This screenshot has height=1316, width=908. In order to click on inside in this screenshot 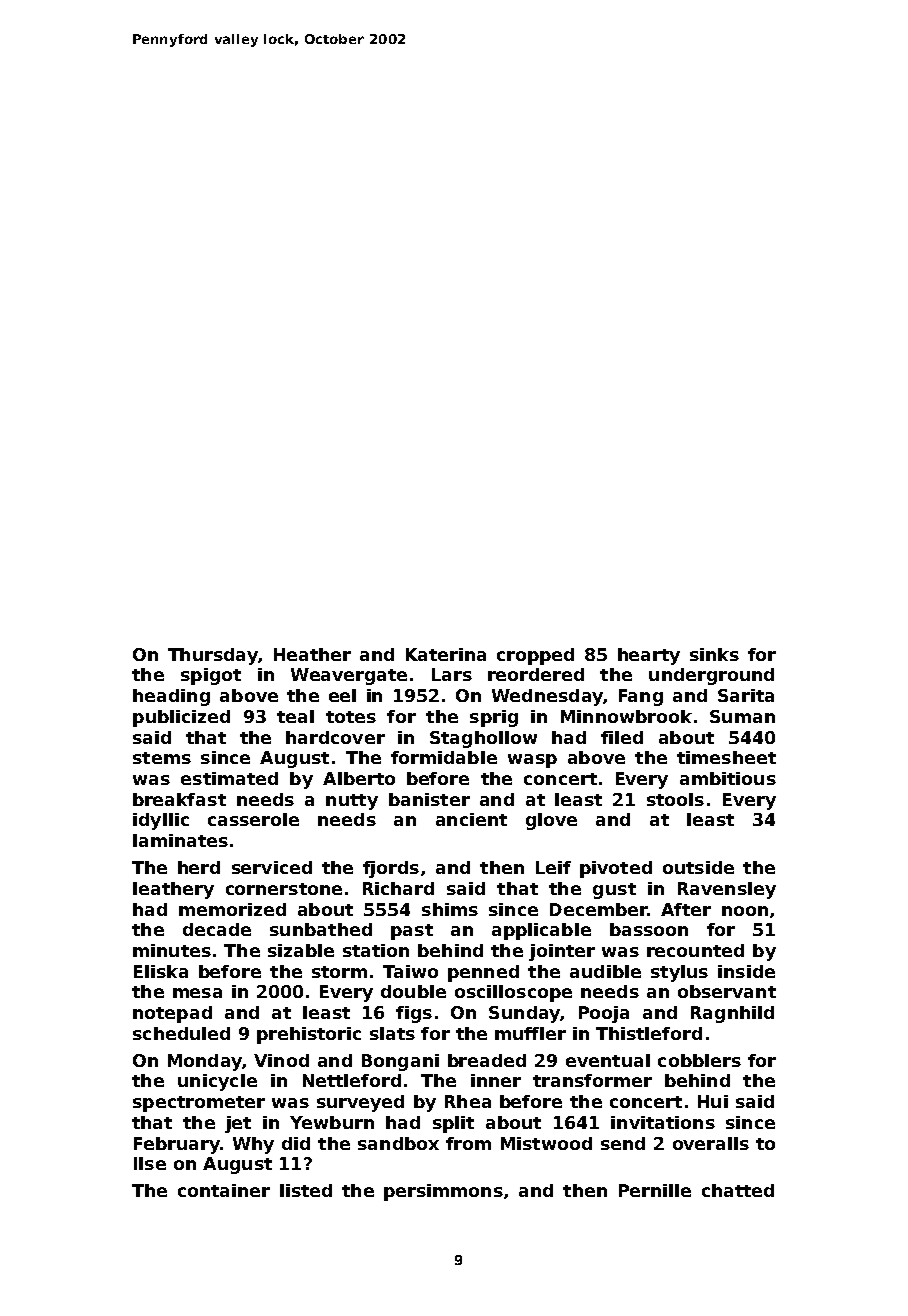, I will do `click(746, 971)`.
